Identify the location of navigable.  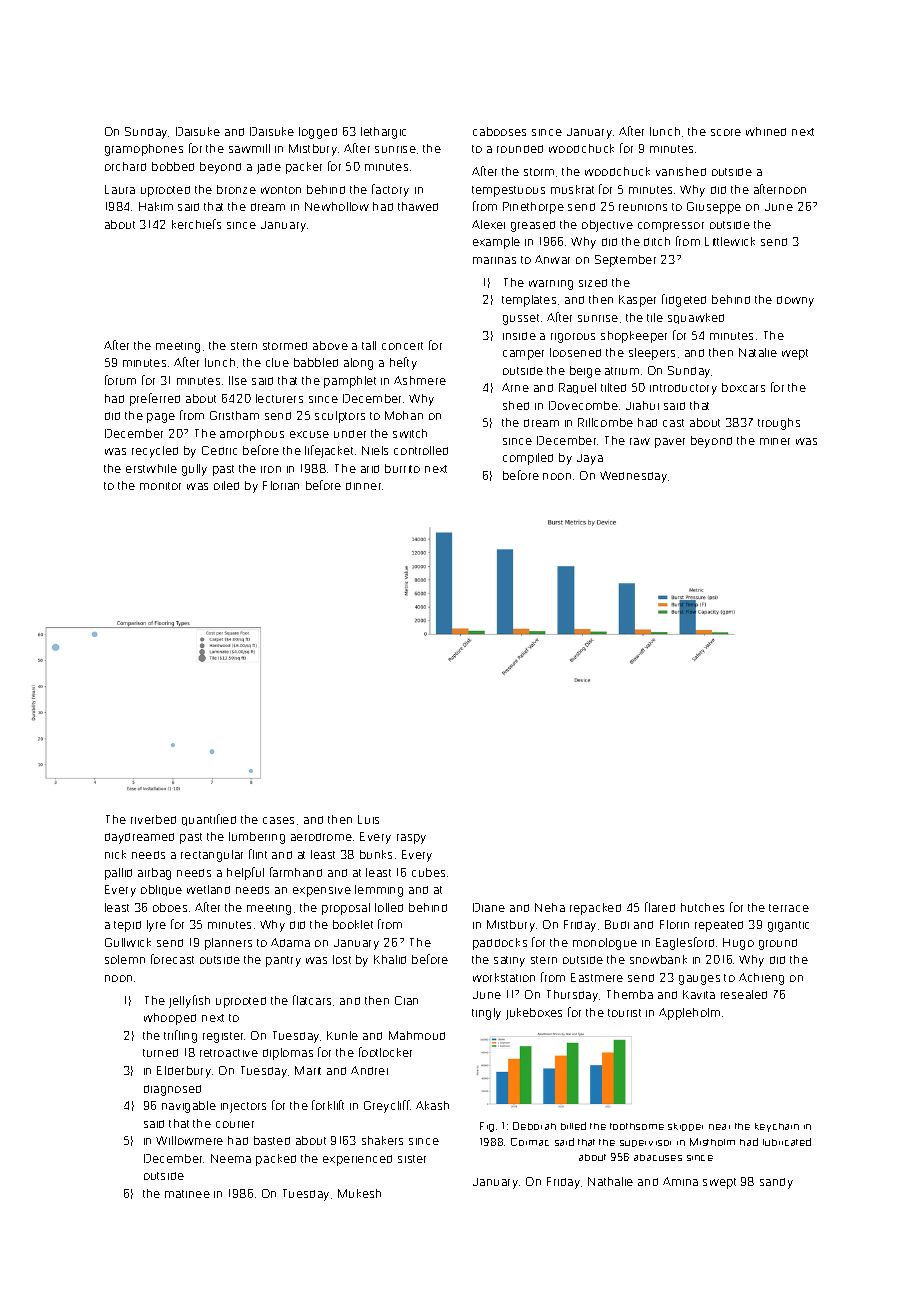
(189, 1107).
